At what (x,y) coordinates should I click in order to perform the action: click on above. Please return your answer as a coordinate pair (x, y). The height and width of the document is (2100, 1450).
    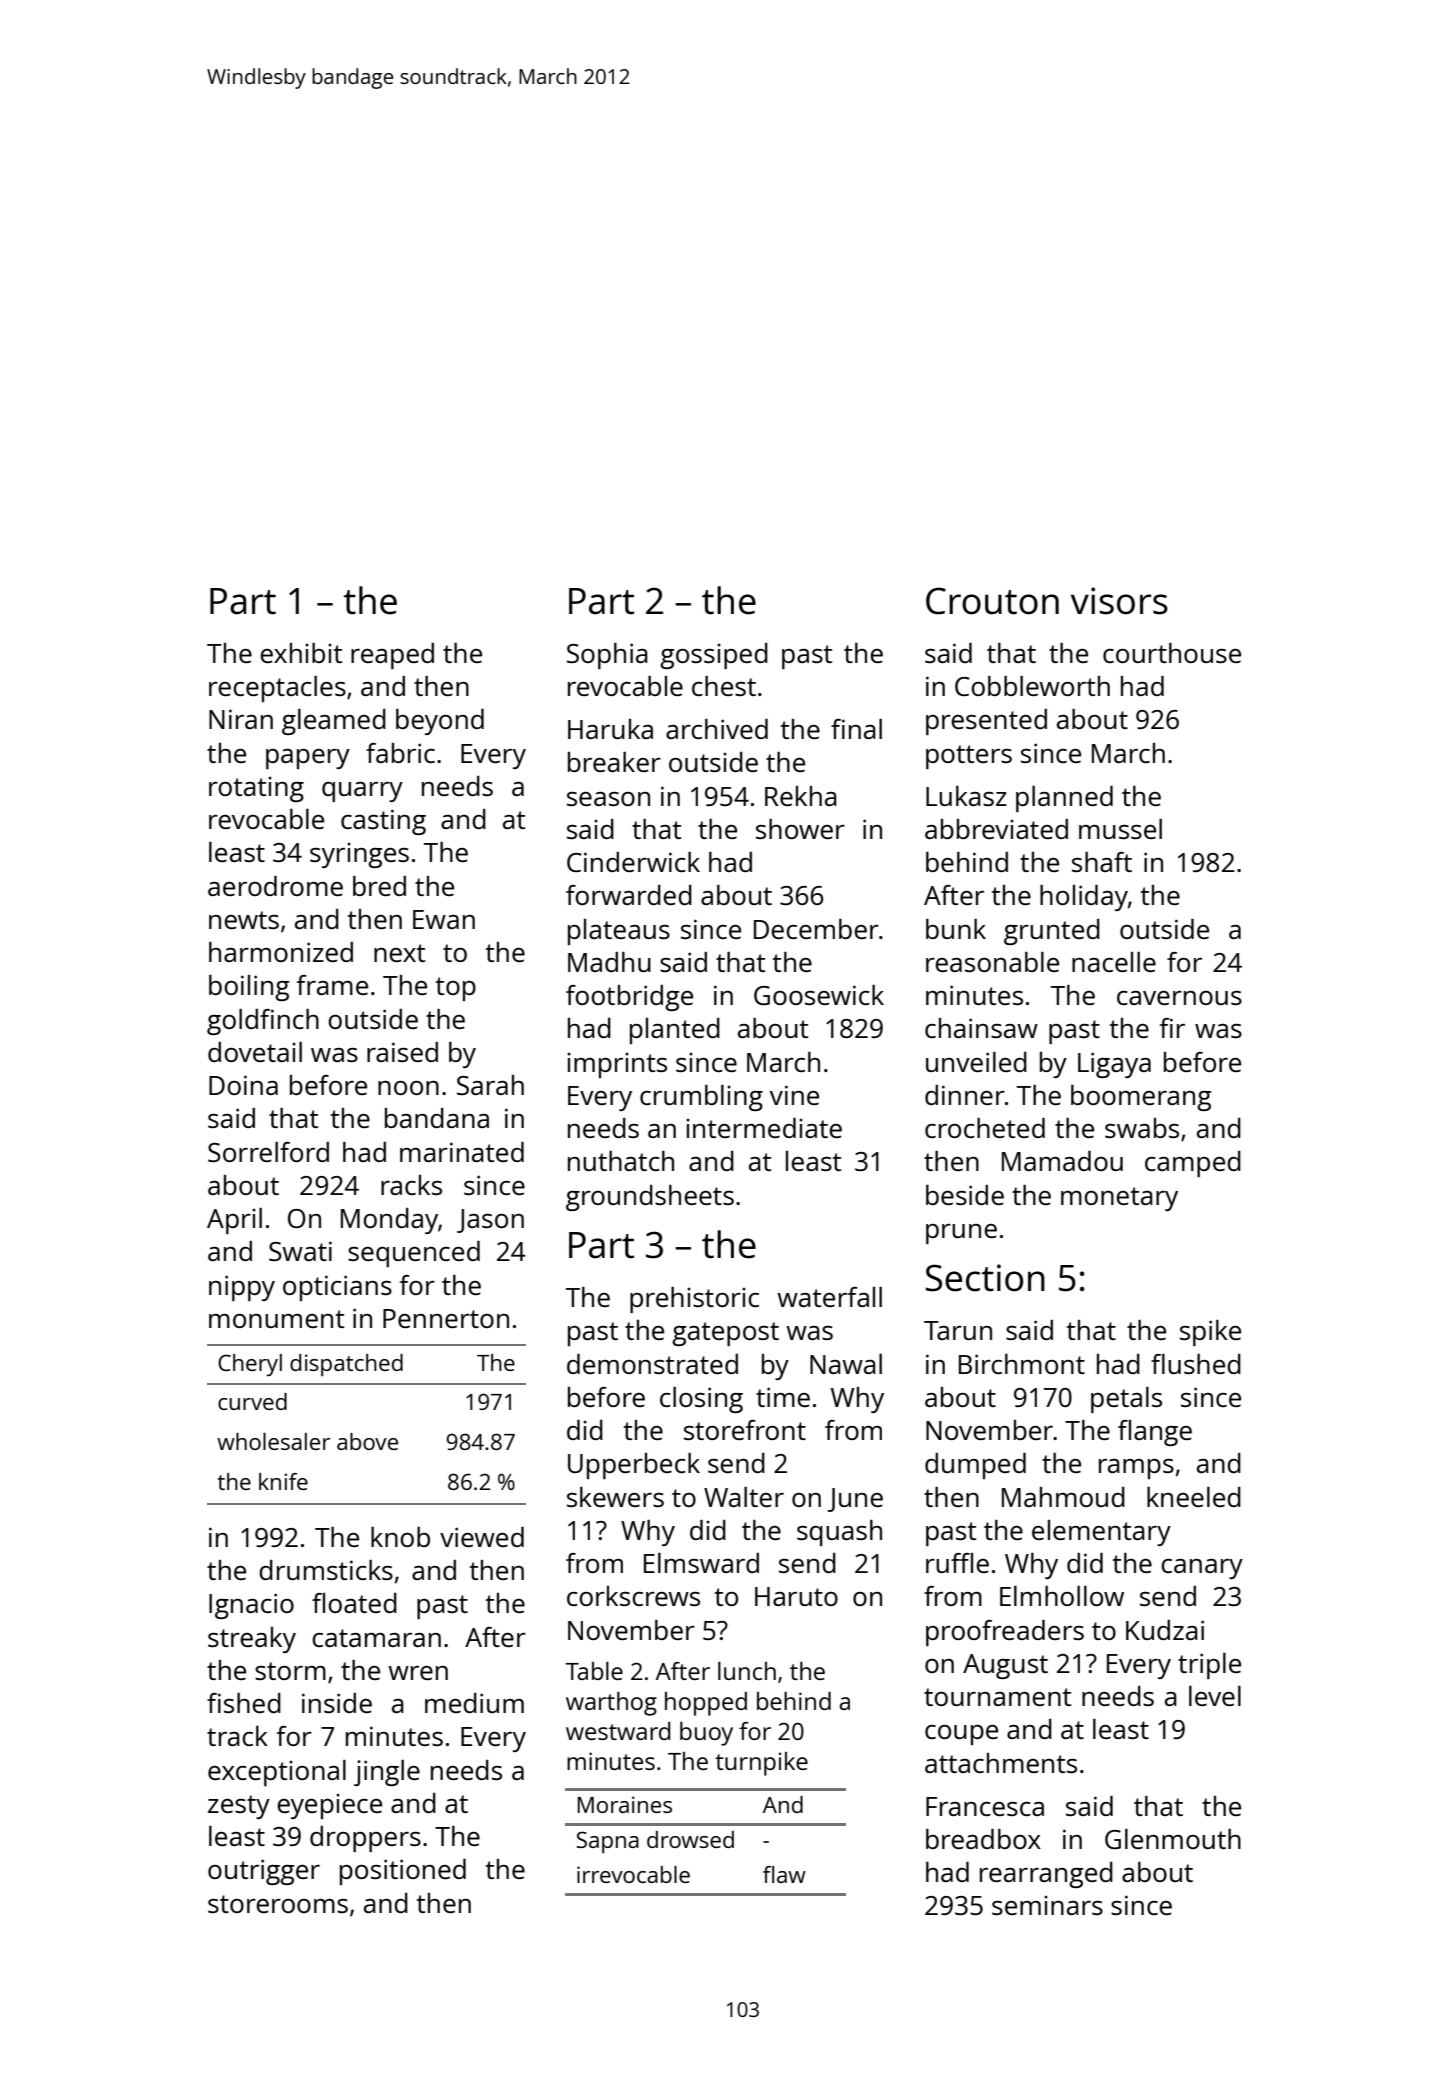
    Looking at the image, I should click on (367, 1441).
